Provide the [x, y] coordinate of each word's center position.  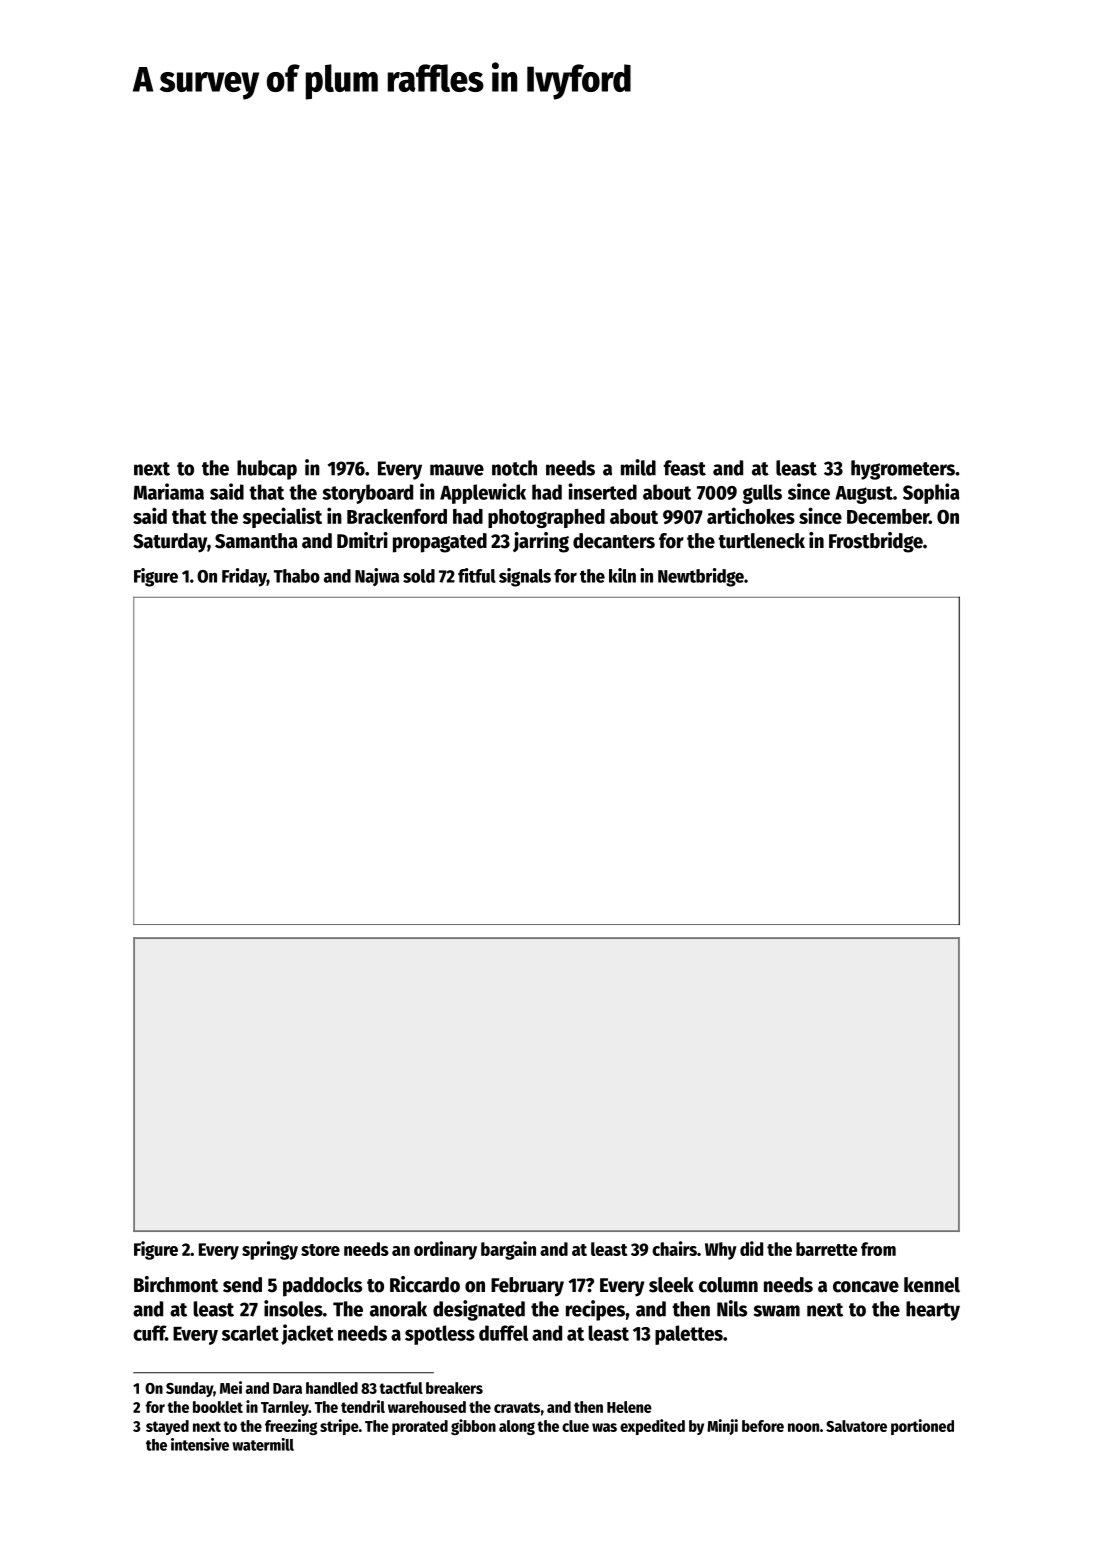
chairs [674, 1248]
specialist [282, 517]
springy [270, 1250]
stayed [167, 1427]
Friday [244, 577]
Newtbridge [701, 577]
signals [525, 577]
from [878, 1249]
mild [638, 467]
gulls [762, 494]
